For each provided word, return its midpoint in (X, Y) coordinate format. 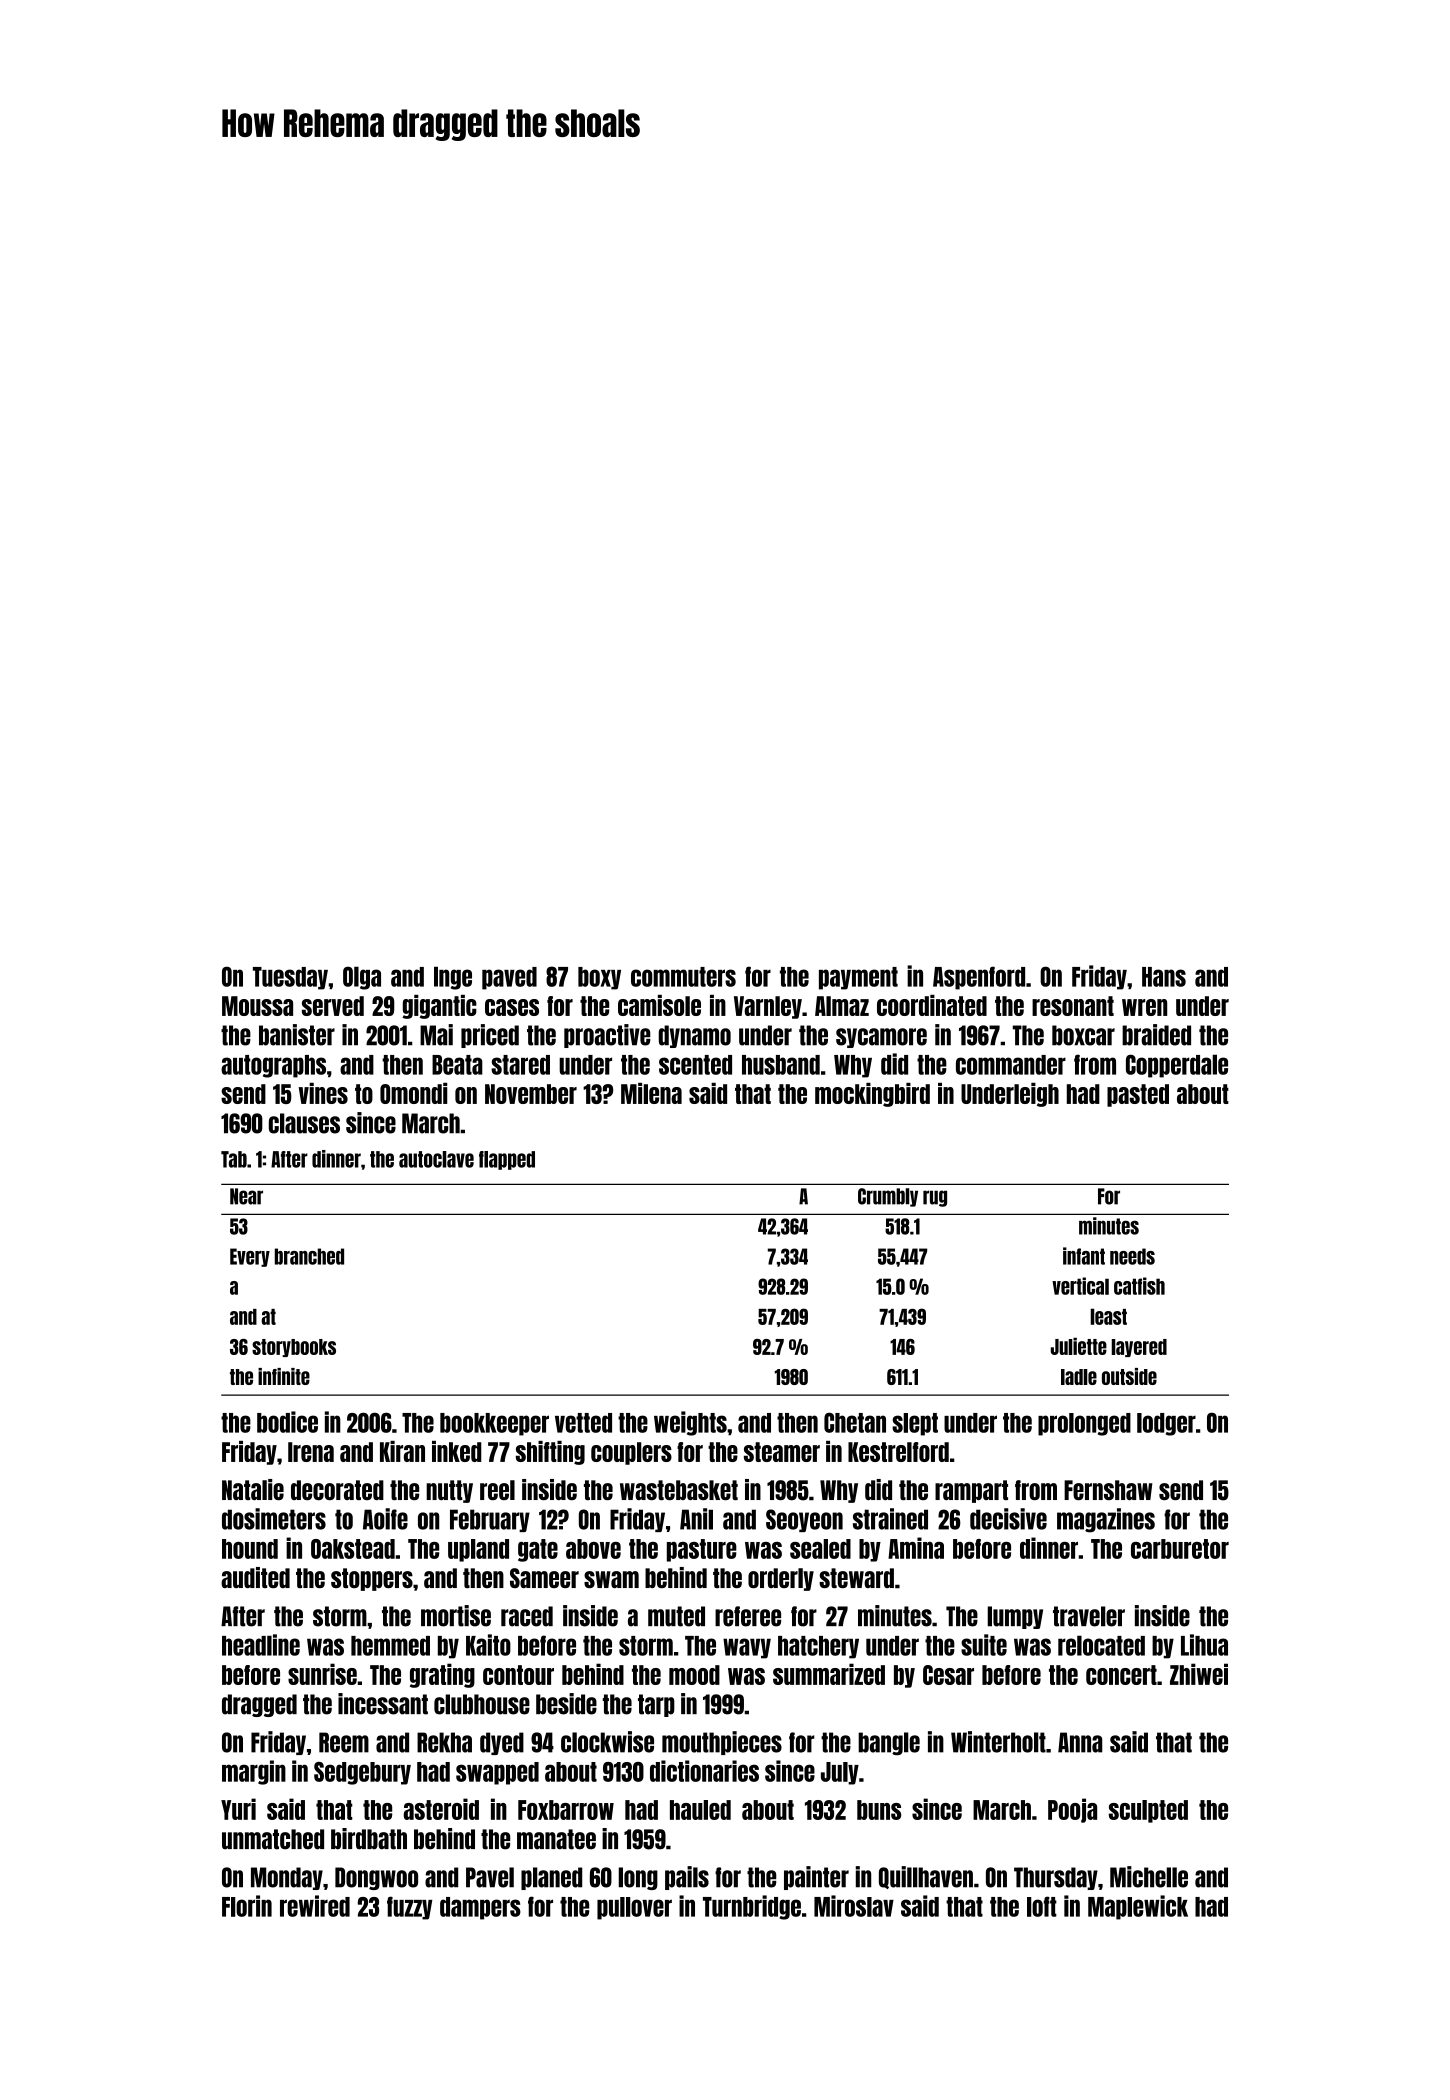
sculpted (1148, 1811)
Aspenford (979, 978)
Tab (234, 1159)
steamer (782, 1452)
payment (858, 978)
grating (442, 1675)
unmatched (273, 1839)
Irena (311, 1452)
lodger (1166, 1424)
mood (694, 1675)
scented (695, 1065)
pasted (1138, 1095)
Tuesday (290, 978)
